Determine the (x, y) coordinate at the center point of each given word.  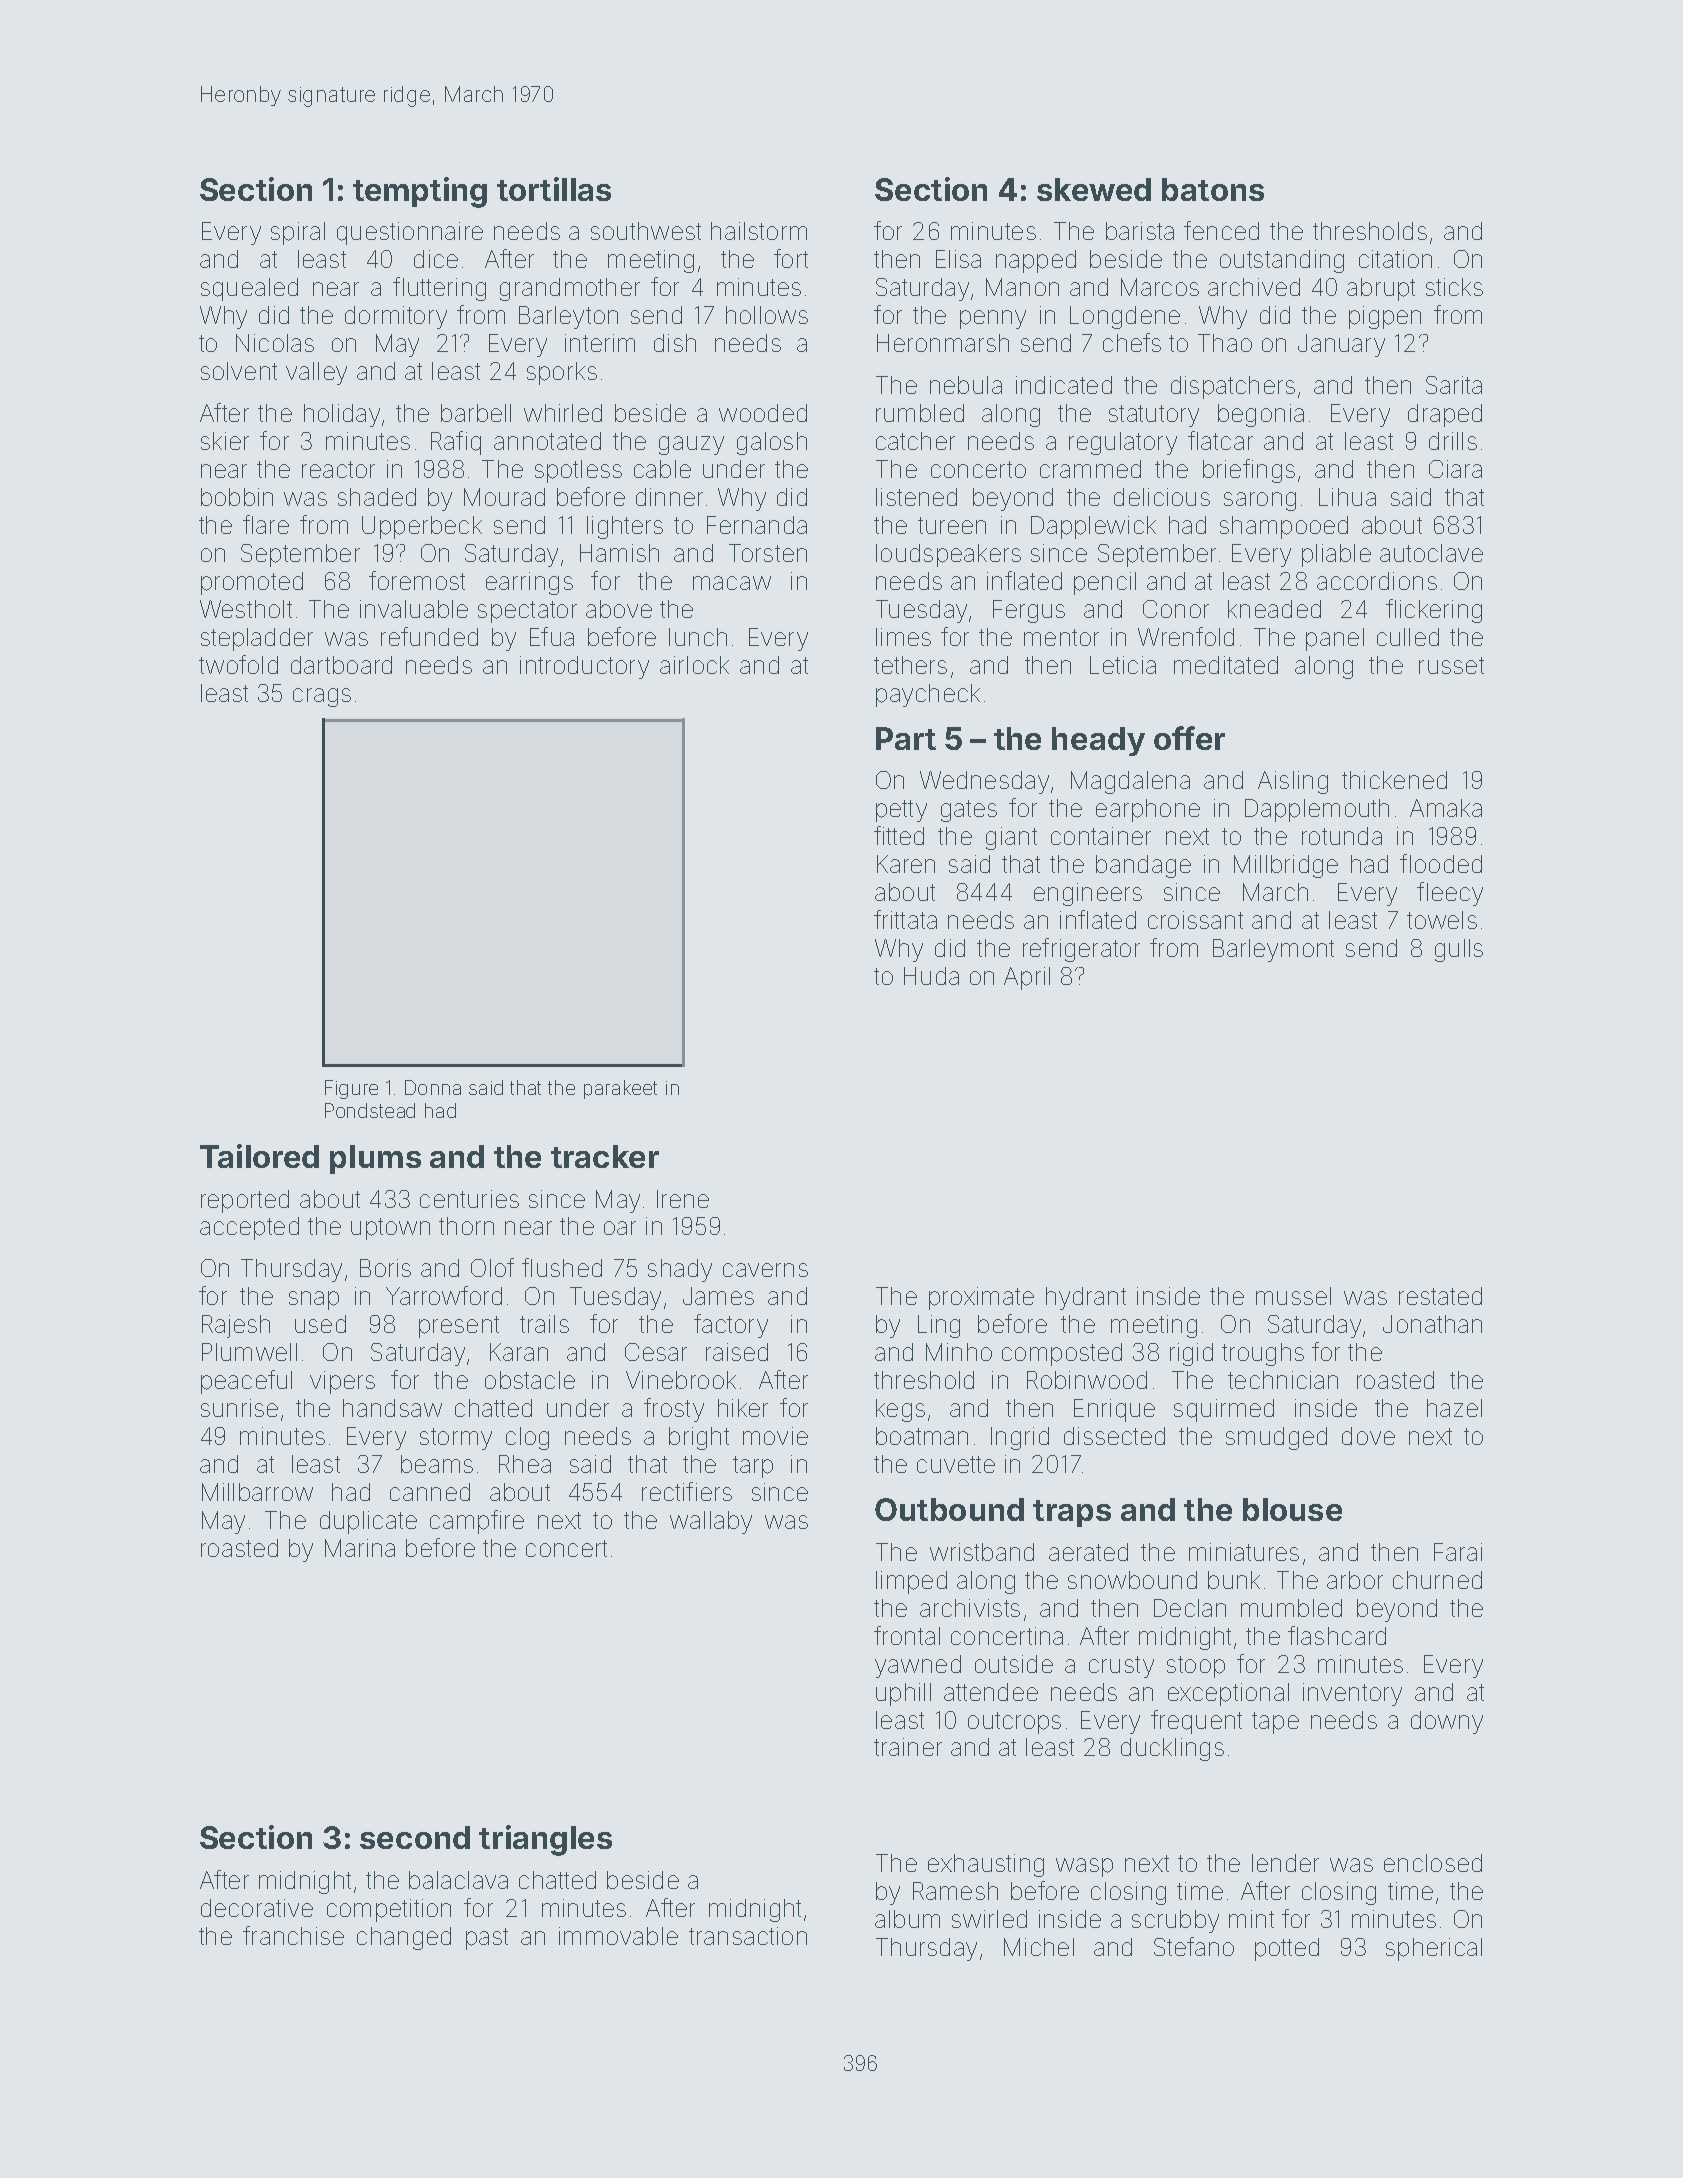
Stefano (1194, 1946)
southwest (646, 231)
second (415, 1837)
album (907, 1919)
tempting (420, 192)
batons (1213, 189)
